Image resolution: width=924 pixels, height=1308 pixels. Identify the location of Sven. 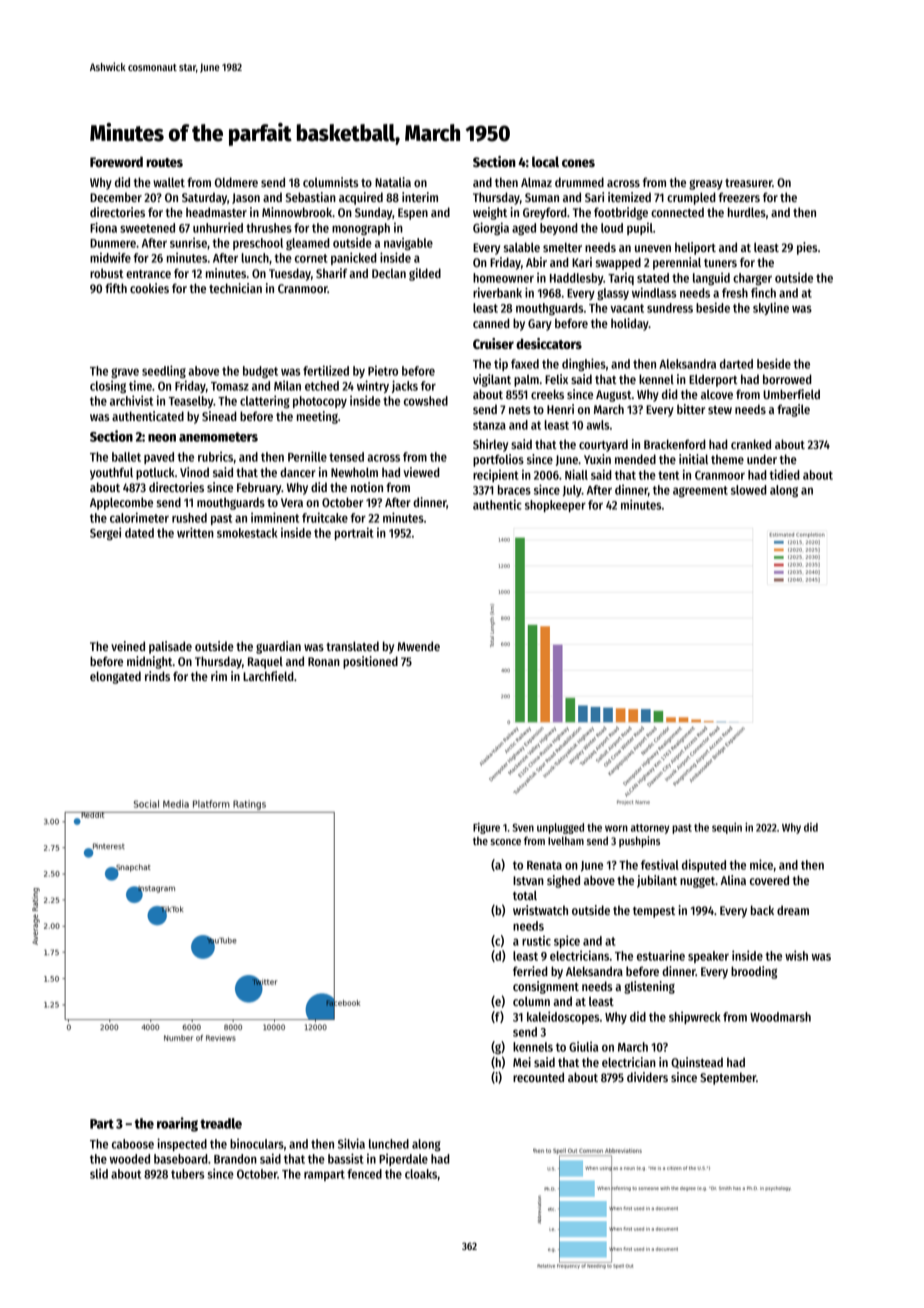
(523, 827).
